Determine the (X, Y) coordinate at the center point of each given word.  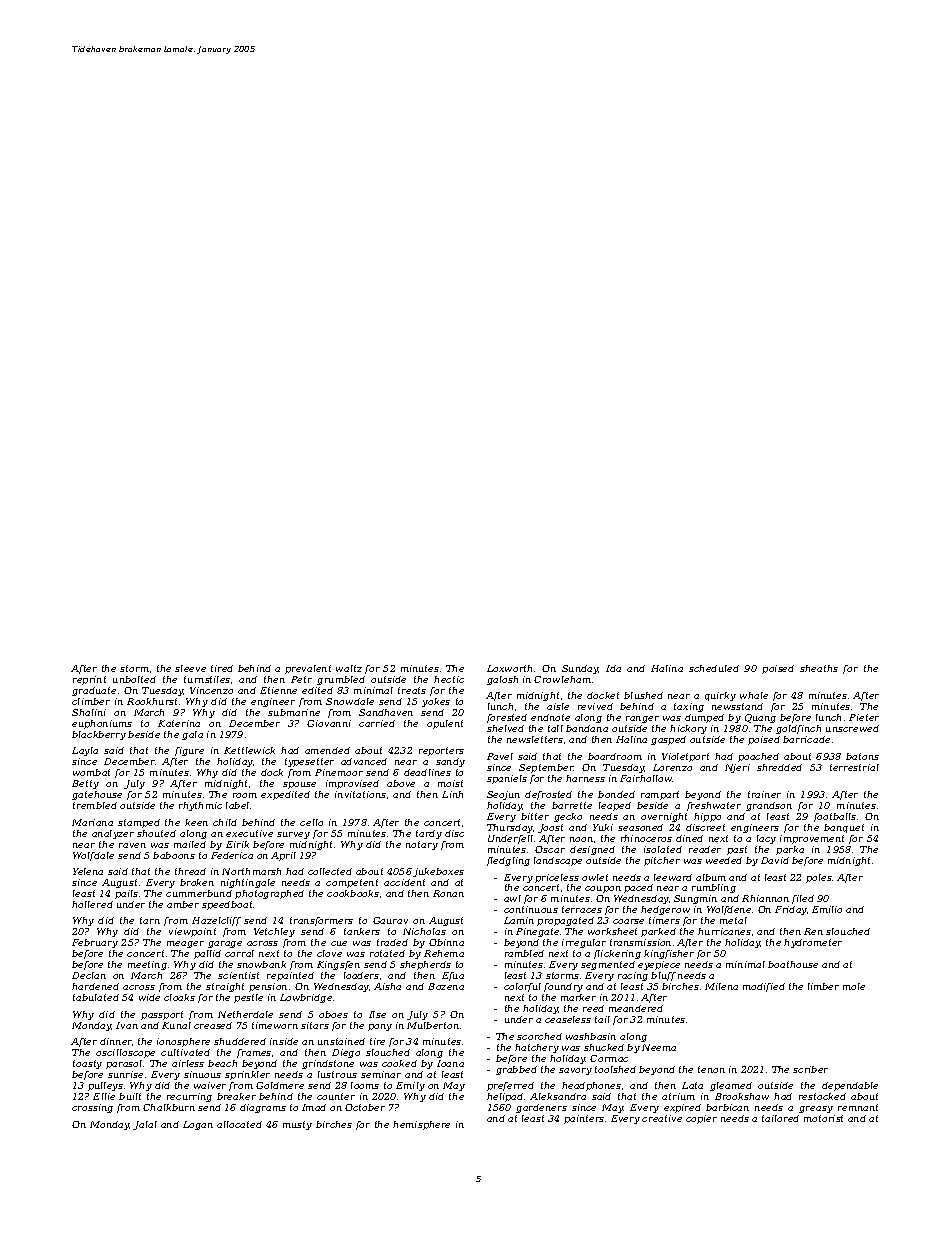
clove (329, 953)
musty (297, 1125)
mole (854, 986)
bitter (535, 816)
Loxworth (509, 668)
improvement (812, 839)
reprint (89, 680)
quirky (720, 696)
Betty (85, 784)
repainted (290, 976)
